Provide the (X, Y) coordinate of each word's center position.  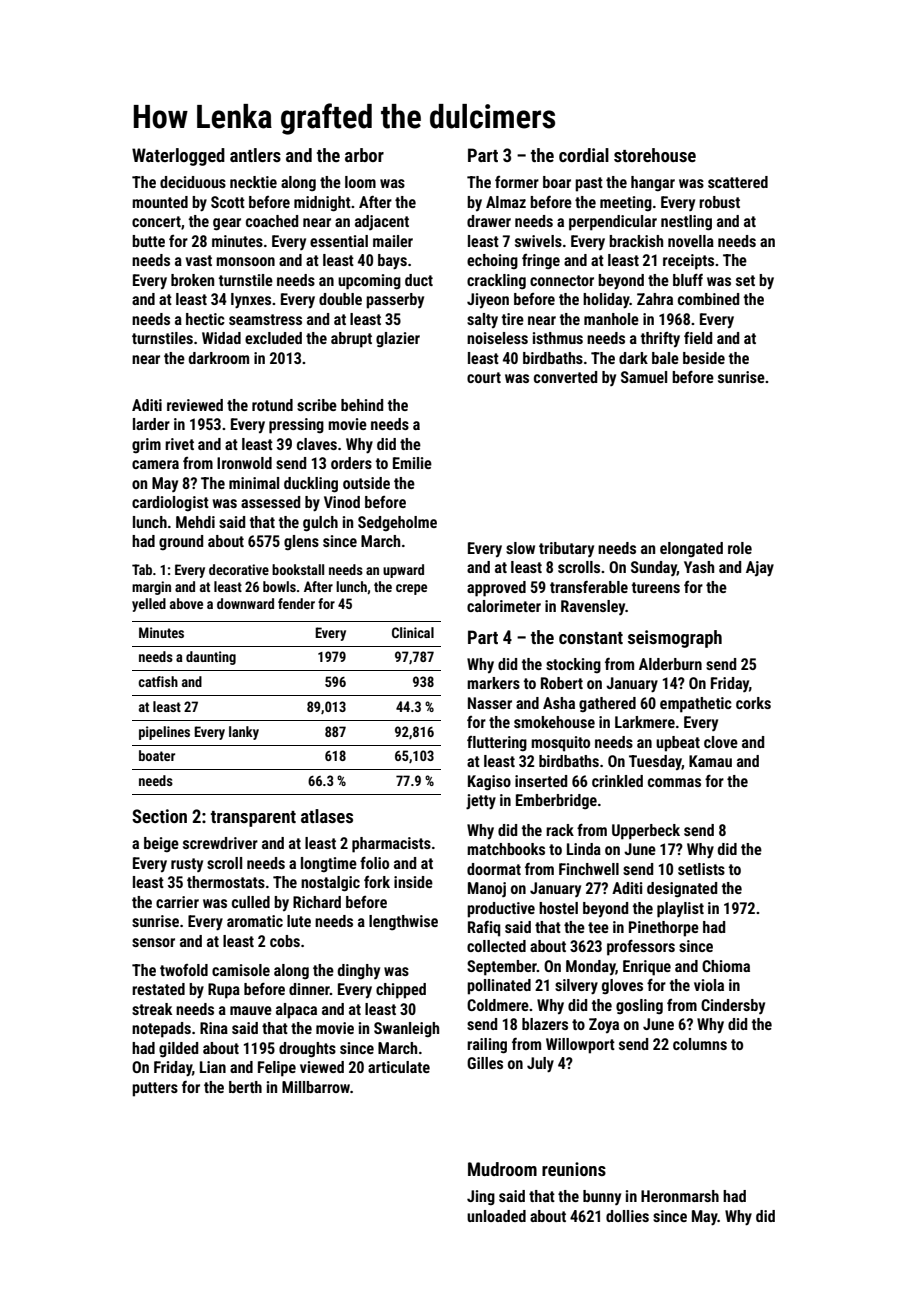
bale (665, 358)
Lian (213, 1067)
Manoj (487, 889)
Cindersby (733, 1006)
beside (704, 358)
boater (157, 755)
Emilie (412, 463)
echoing (492, 262)
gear (227, 224)
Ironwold (244, 463)
